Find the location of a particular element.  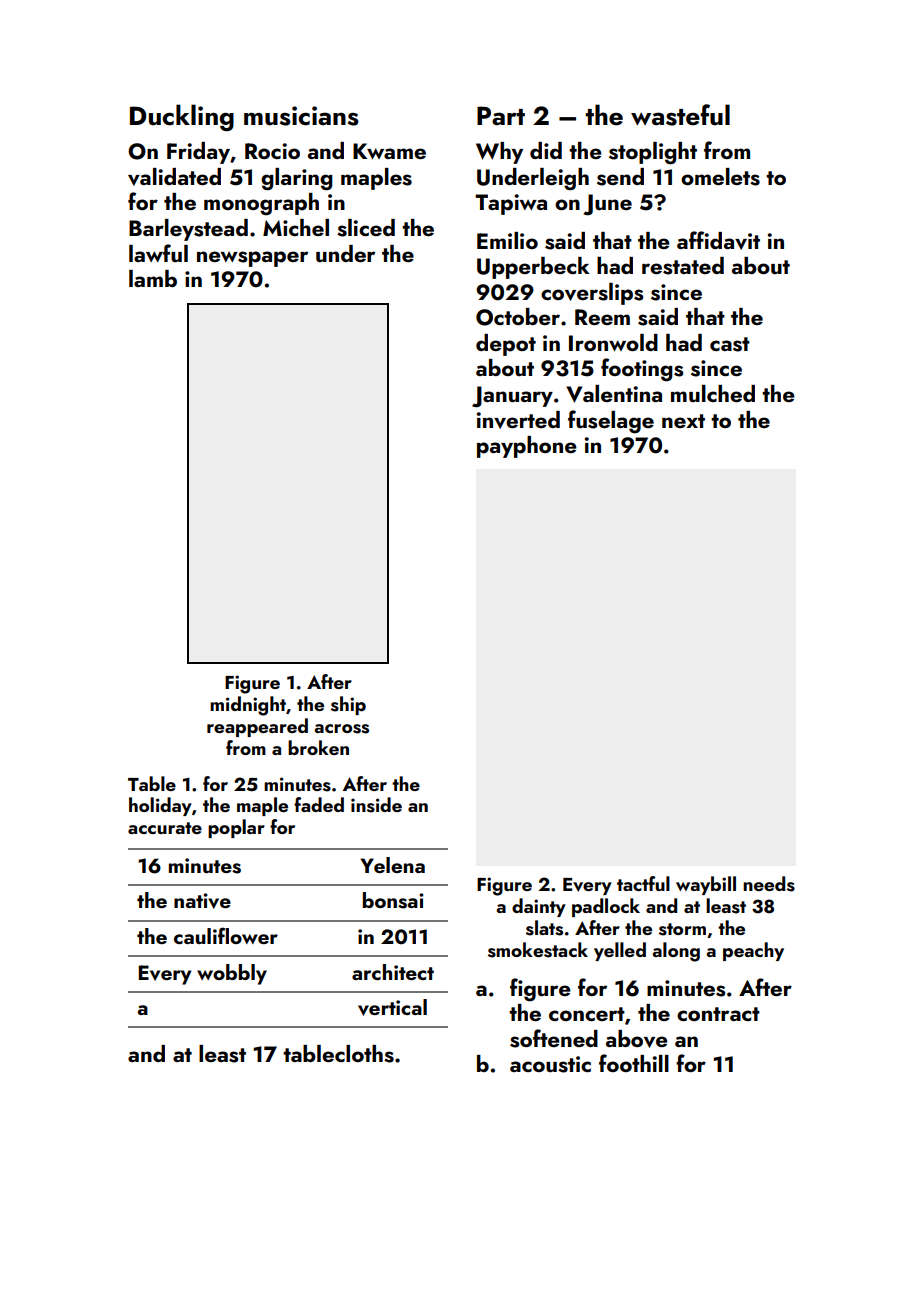

omelets is located at coordinates (720, 177).
